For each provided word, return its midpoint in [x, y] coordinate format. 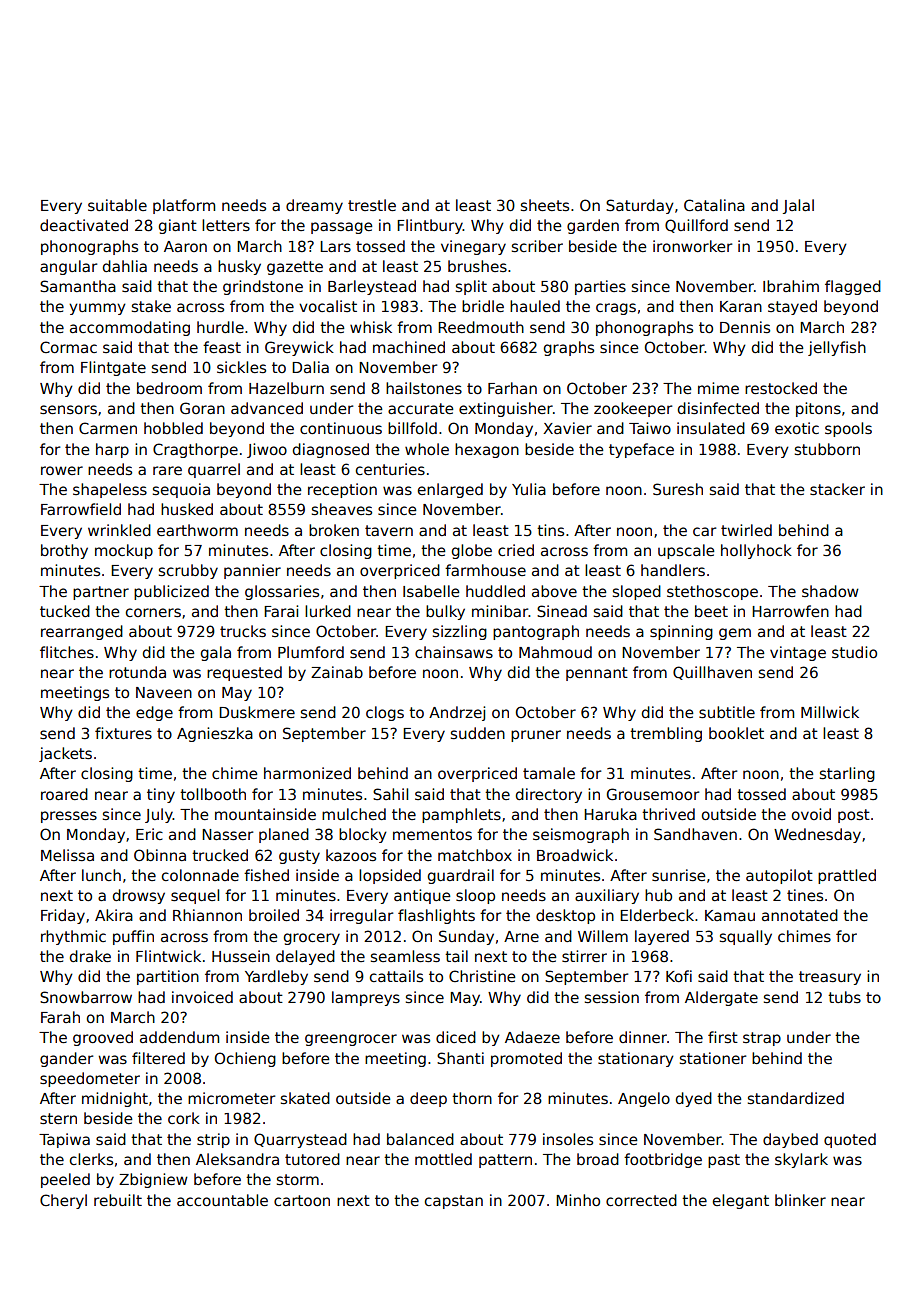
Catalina [714, 205]
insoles [568, 1139]
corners [153, 612]
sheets [545, 205]
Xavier [567, 428]
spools [848, 429]
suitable [117, 205]
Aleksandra [237, 1159]
